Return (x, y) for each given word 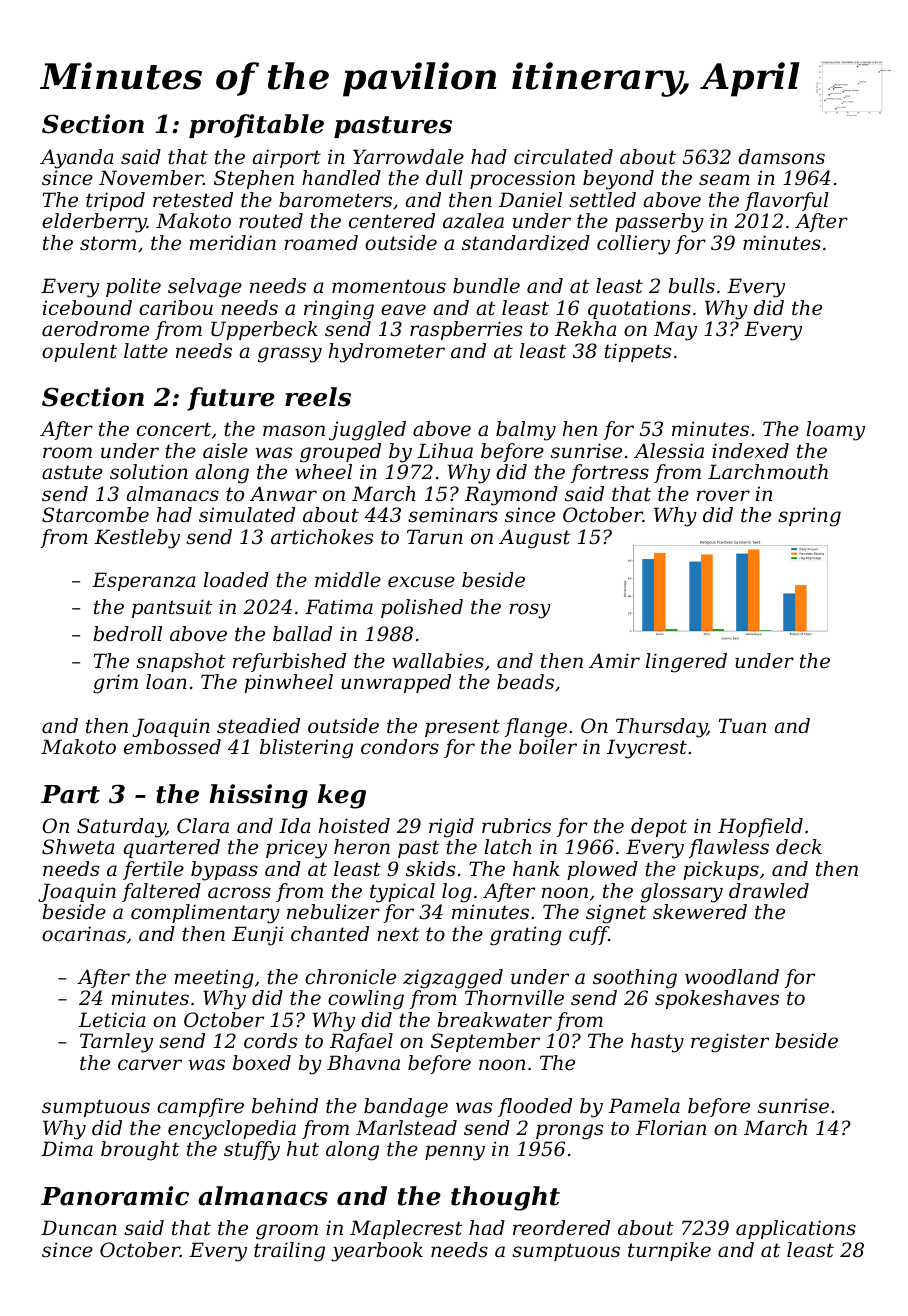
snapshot (180, 662)
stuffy (252, 1151)
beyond (618, 180)
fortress (610, 473)
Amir (614, 660)
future (231, 399)
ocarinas (84, 934)
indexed (750, 451)
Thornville (514, 998)
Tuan (742, 725)
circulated (563, 157)
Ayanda (76, 159)
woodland (732, 977)
